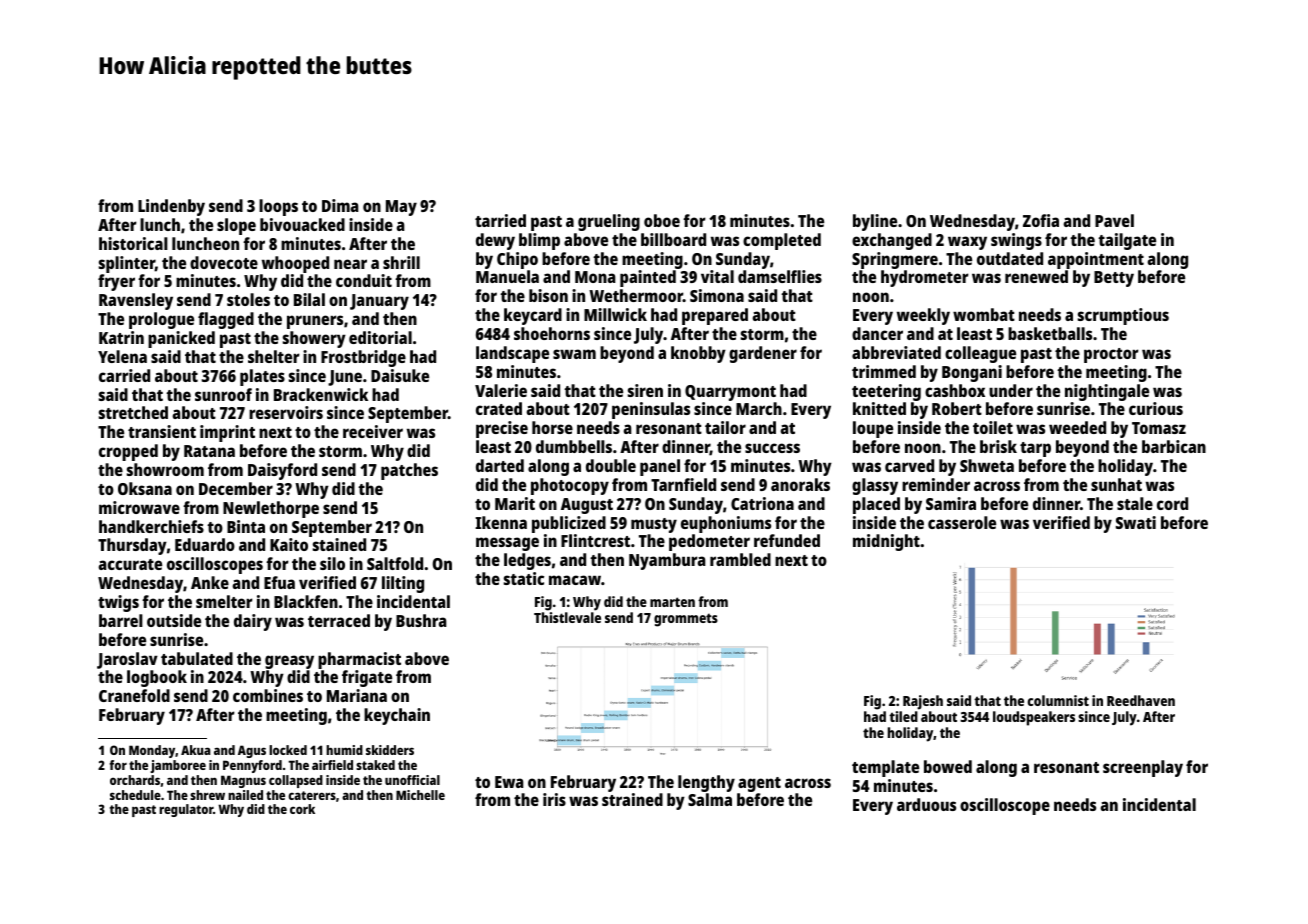  Describe the element at coordinates (1136, 522) in the screenshot. I see `Swati` at that location.
